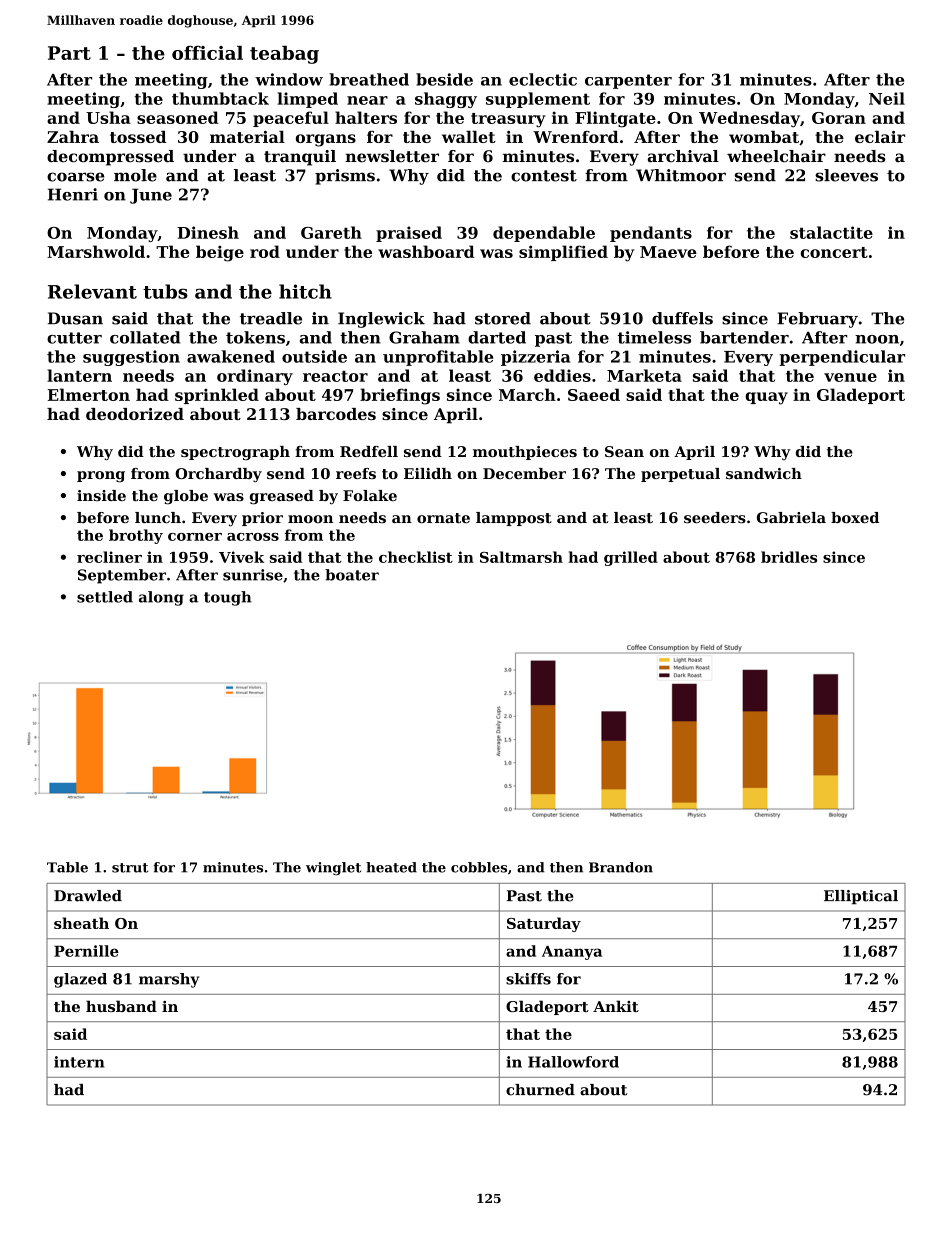  I want to click on Elliptical, so click(861, 897).
